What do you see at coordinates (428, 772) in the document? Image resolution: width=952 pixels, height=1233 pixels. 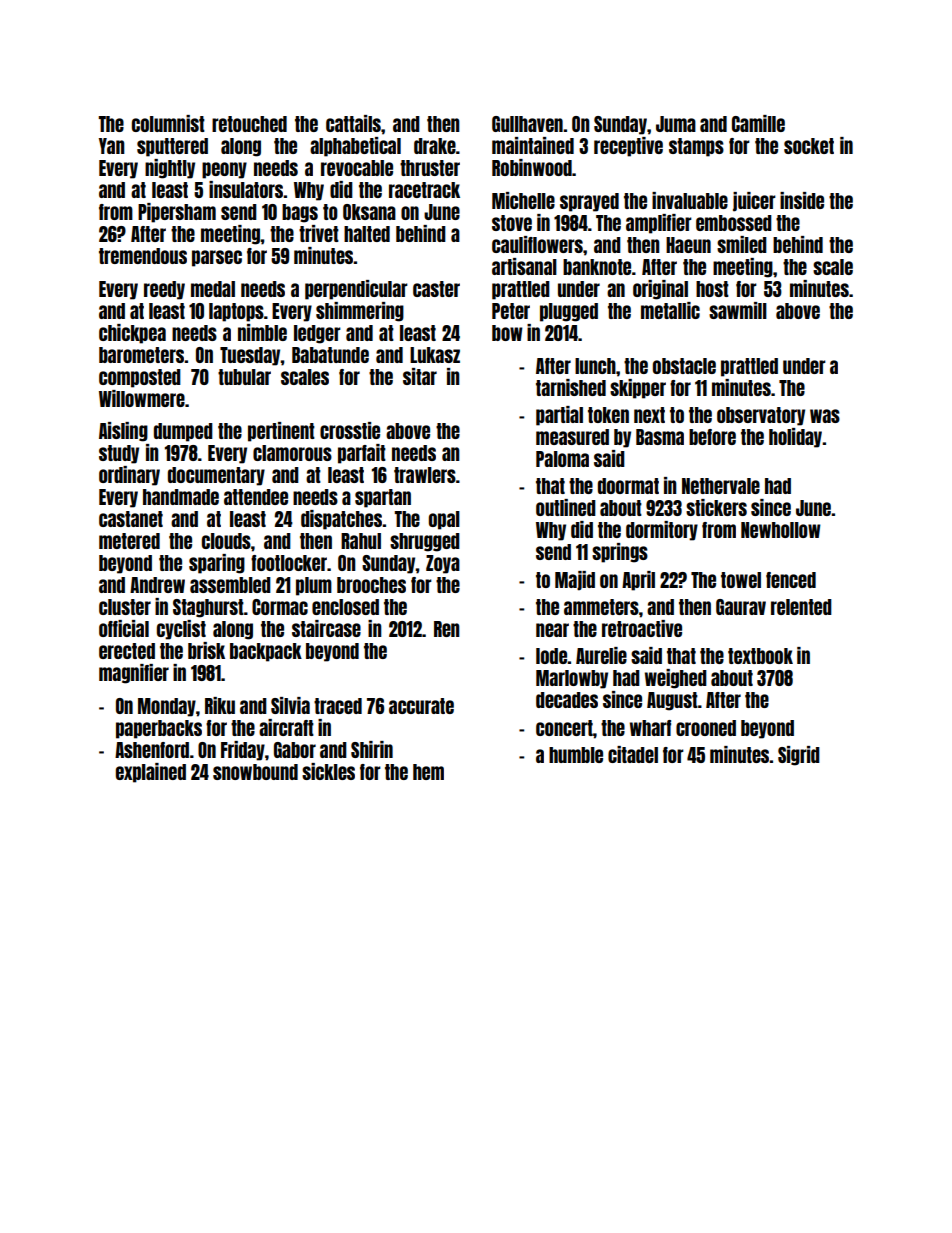 I see `hem` at bounding box center [428, 772].
